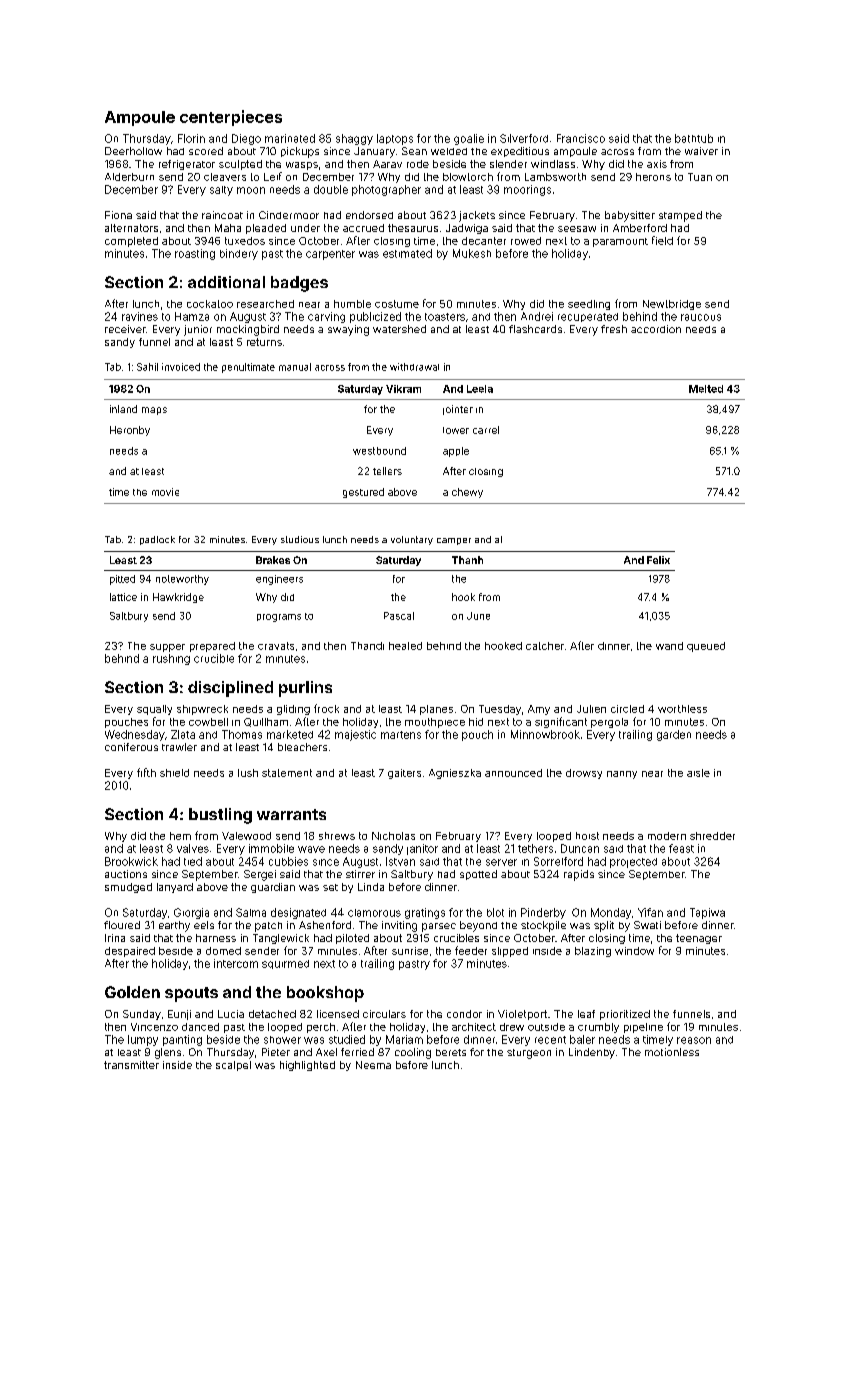  Describe the element at coordinates (682, 709) in the document. I see `worthless` at that location.
